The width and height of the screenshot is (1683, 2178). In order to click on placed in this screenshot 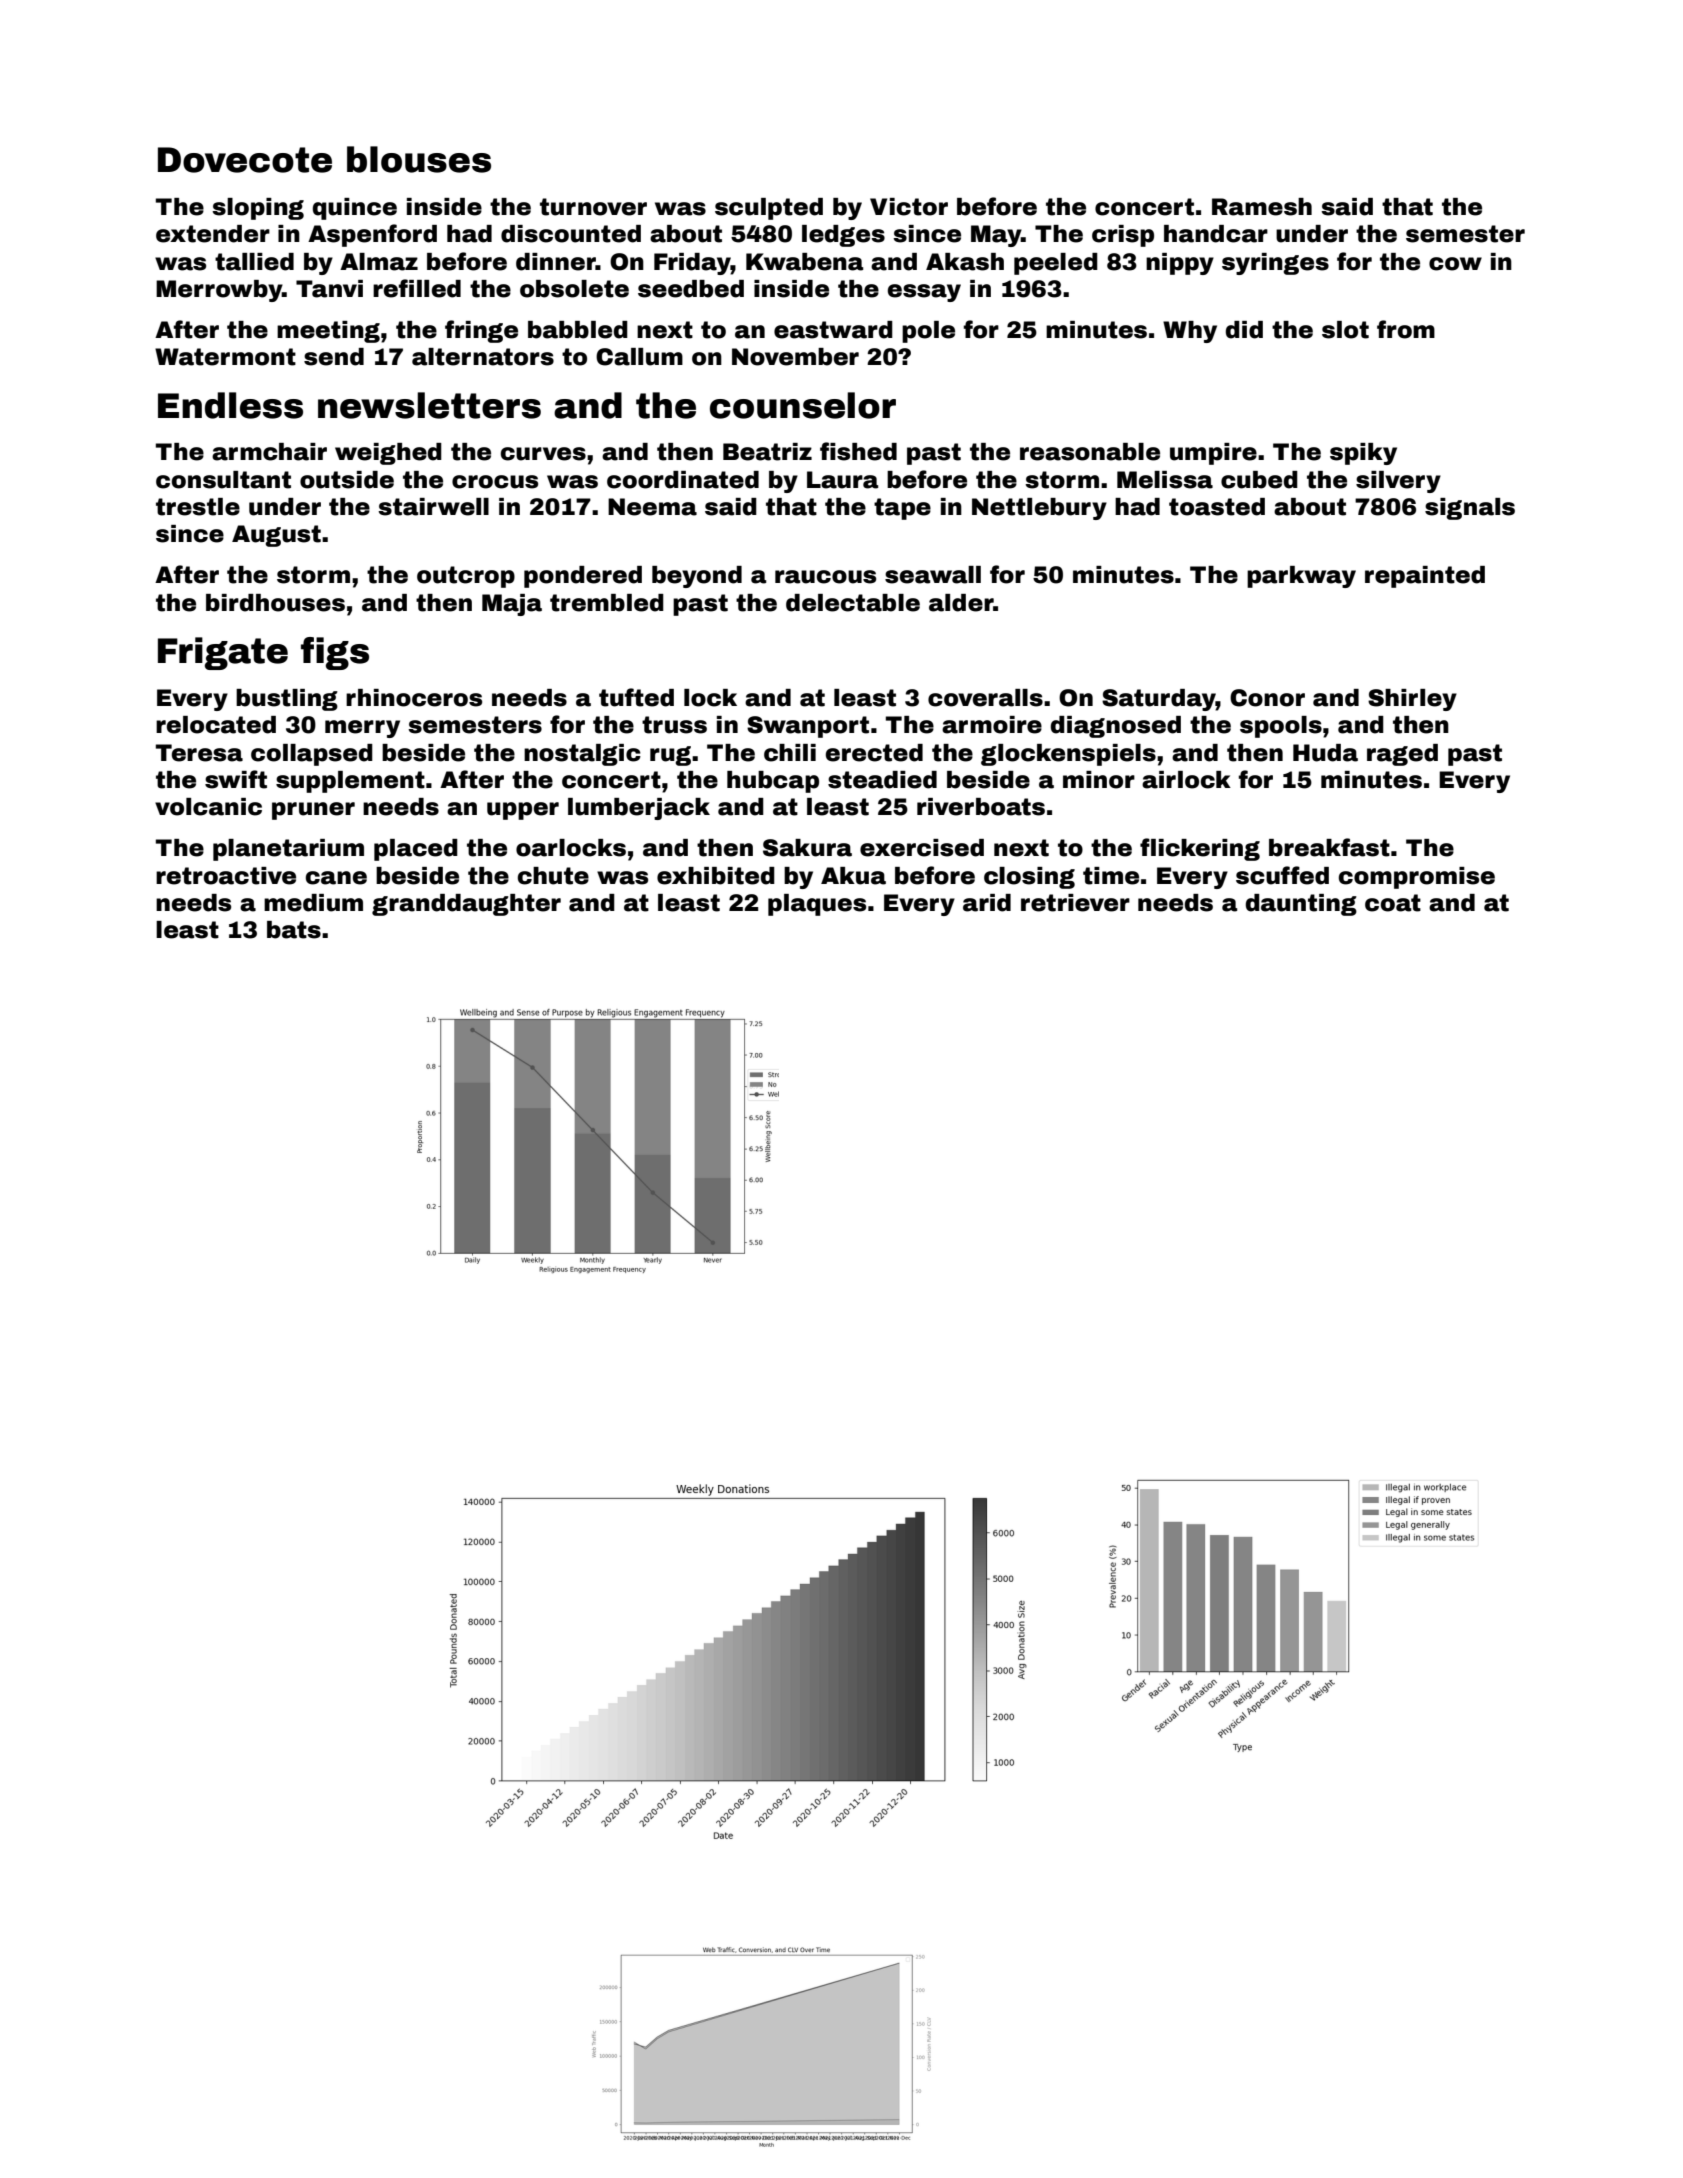, I will do `click(416, 850)`.
